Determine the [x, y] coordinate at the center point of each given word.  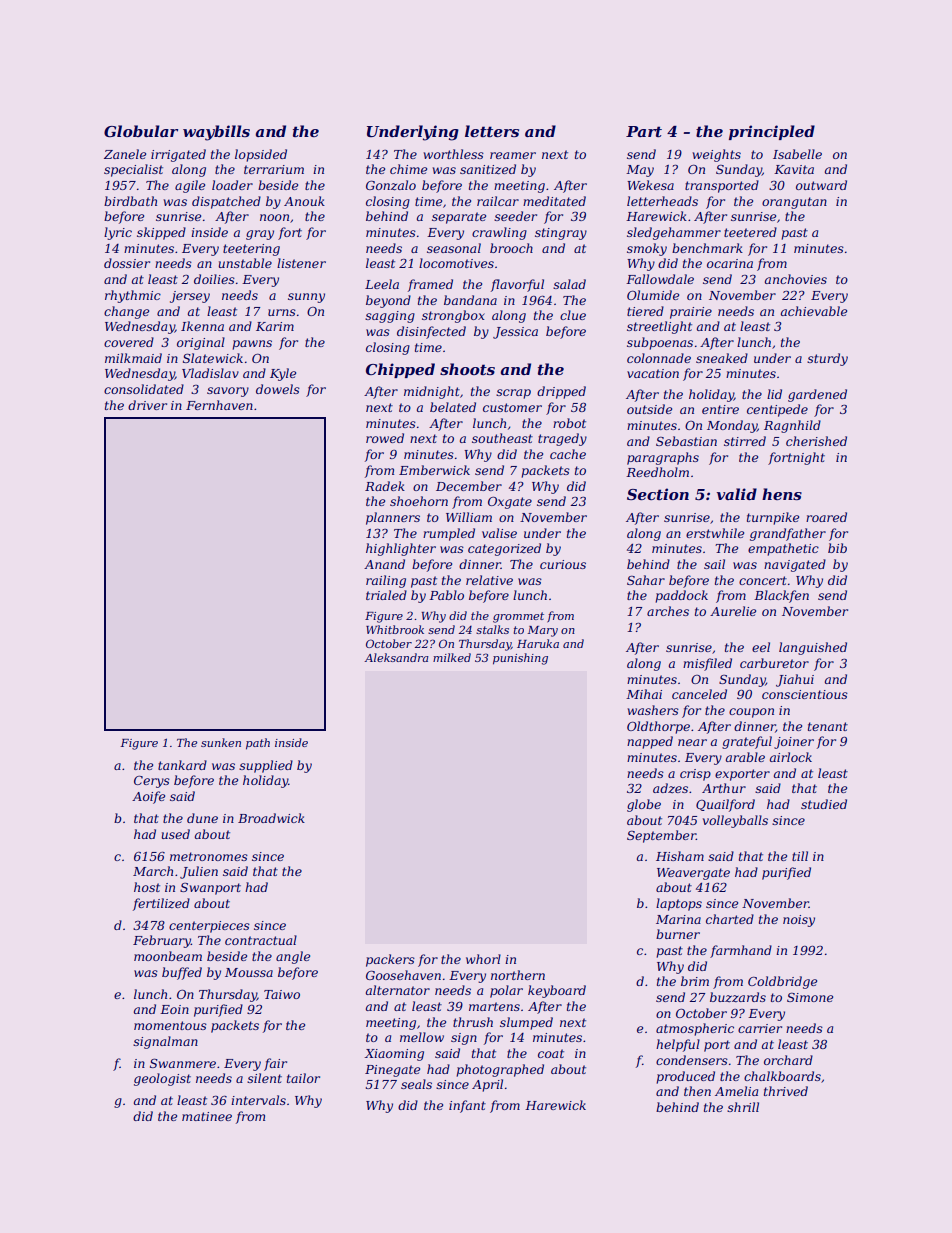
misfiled [707, 664]
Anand [384, 564]
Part [644, 131]
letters [492, 131]
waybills [216, 133]
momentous [170, 1025]
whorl [483, 959]
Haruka [538, 643]
